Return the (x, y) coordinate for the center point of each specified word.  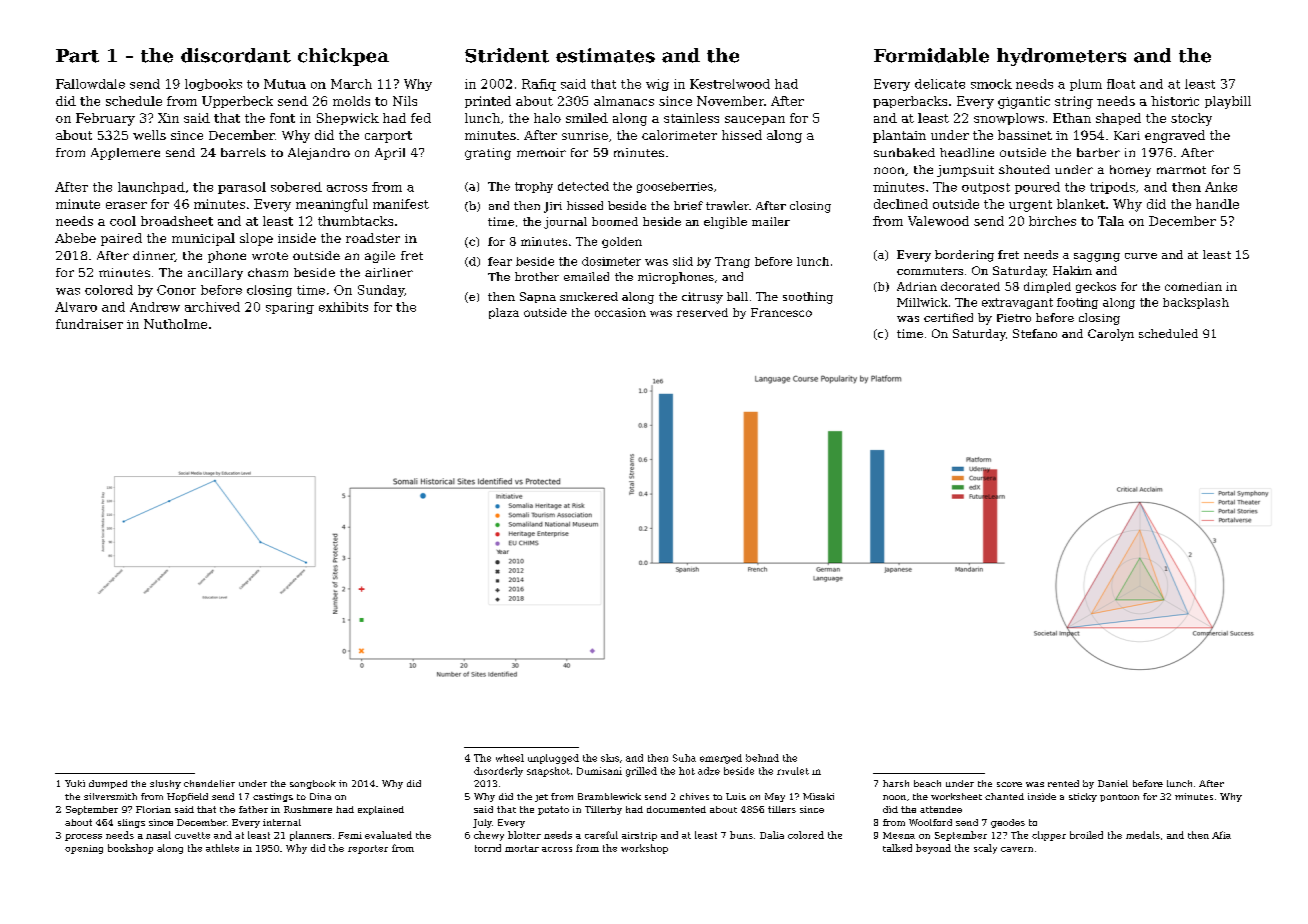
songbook (313, 784)
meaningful (332, 205)
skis (610, 758)
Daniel (1113, 783)
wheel (510, 758)
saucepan (755, 120)
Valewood (938, 221)
